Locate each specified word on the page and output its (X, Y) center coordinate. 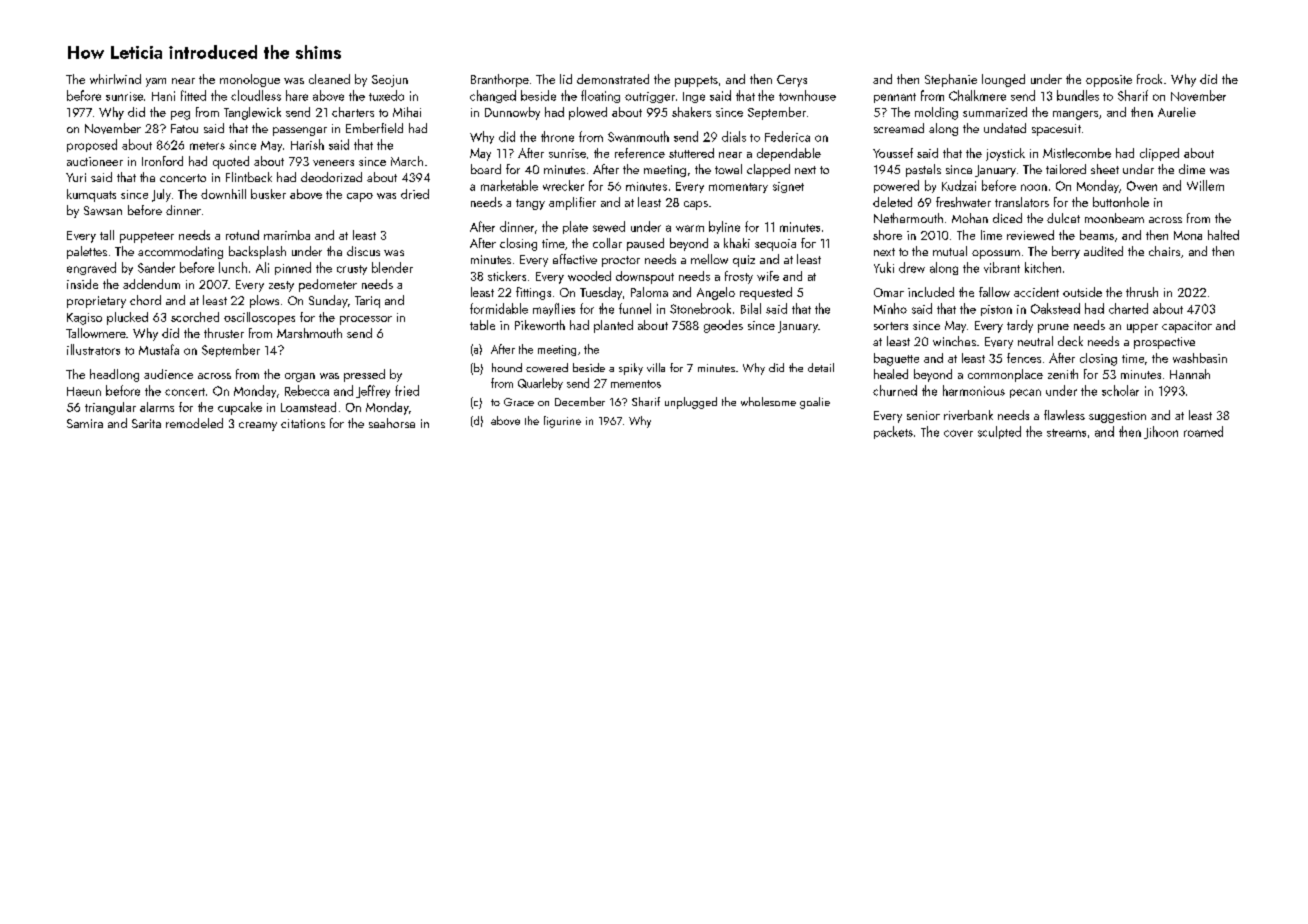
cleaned (329, 79)
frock (1149, 79)
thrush (1142, 292)
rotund (242, 235)
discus (363, 251)
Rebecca (307, 390)
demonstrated (613, 79)
